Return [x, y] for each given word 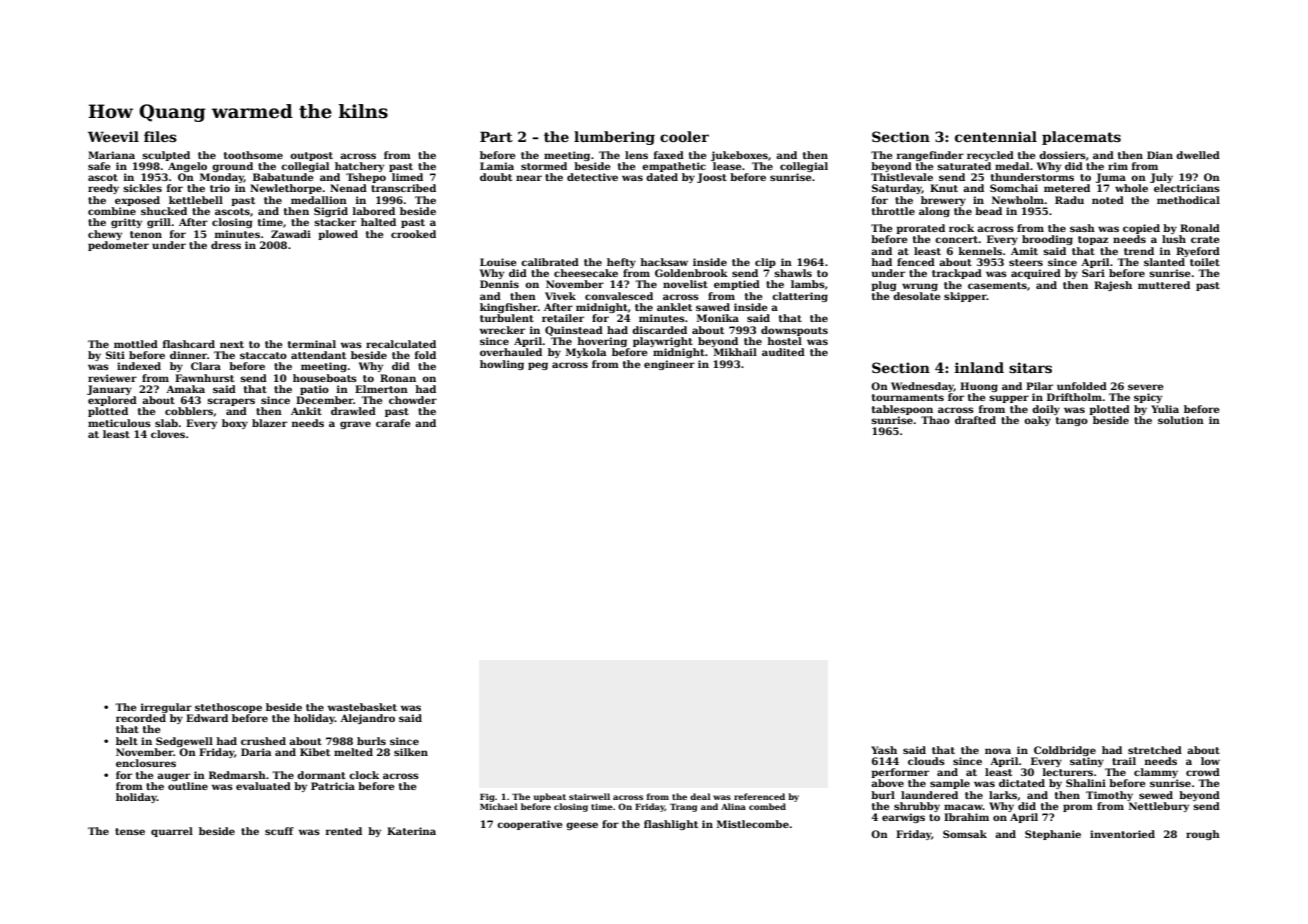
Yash [884, 750]
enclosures [146, 763]
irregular [166, 708]
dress [226, 245]
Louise [498, 262]
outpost [311, 156]
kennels [980, 251]
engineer [669, 365]
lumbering [614, 138]
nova [998, 751]
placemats [1081, 138]
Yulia [1165, 409]
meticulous [119, 423]
